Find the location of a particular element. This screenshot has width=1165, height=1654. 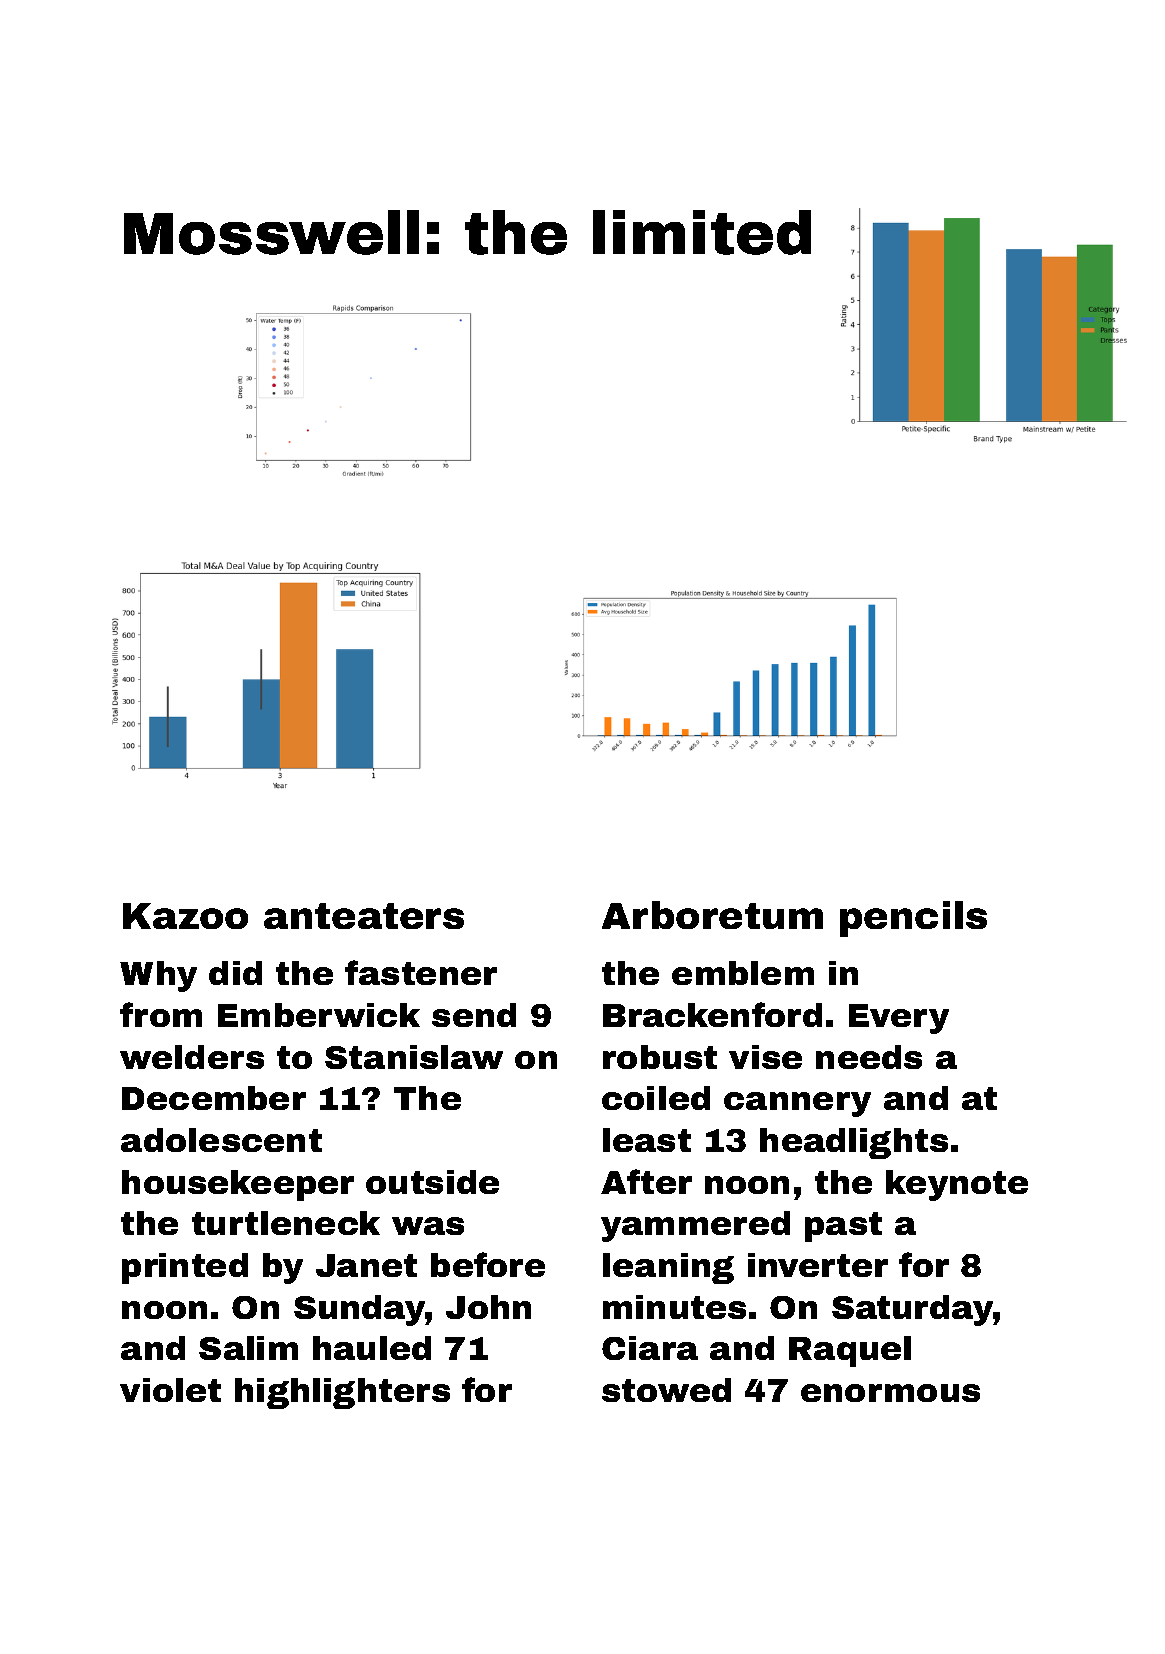

least is located at coordinates (647, 1140).
